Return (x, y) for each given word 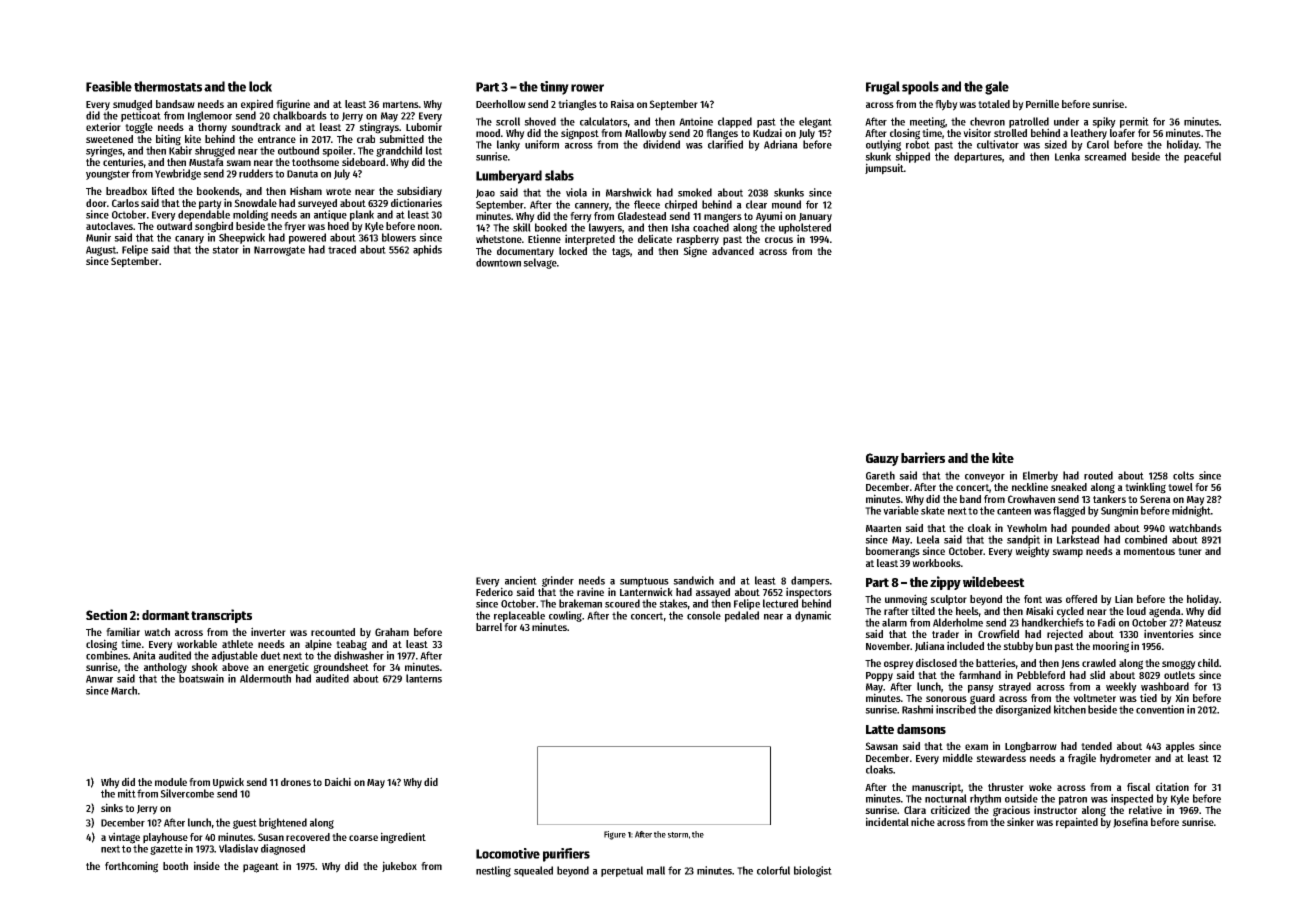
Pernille (1042, 103)
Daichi (338, 781)
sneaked (1069, 487)
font (1033, 599)
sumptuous (644, 582)
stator (225, 250)
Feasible (109, 86)
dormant (166, 615)
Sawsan (881, 746)
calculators (604, 121)
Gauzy (882, 459)
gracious (1011, 811)
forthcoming (131, 867)
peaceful (1202, 157)
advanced (733, 251)
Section (106, 614)
